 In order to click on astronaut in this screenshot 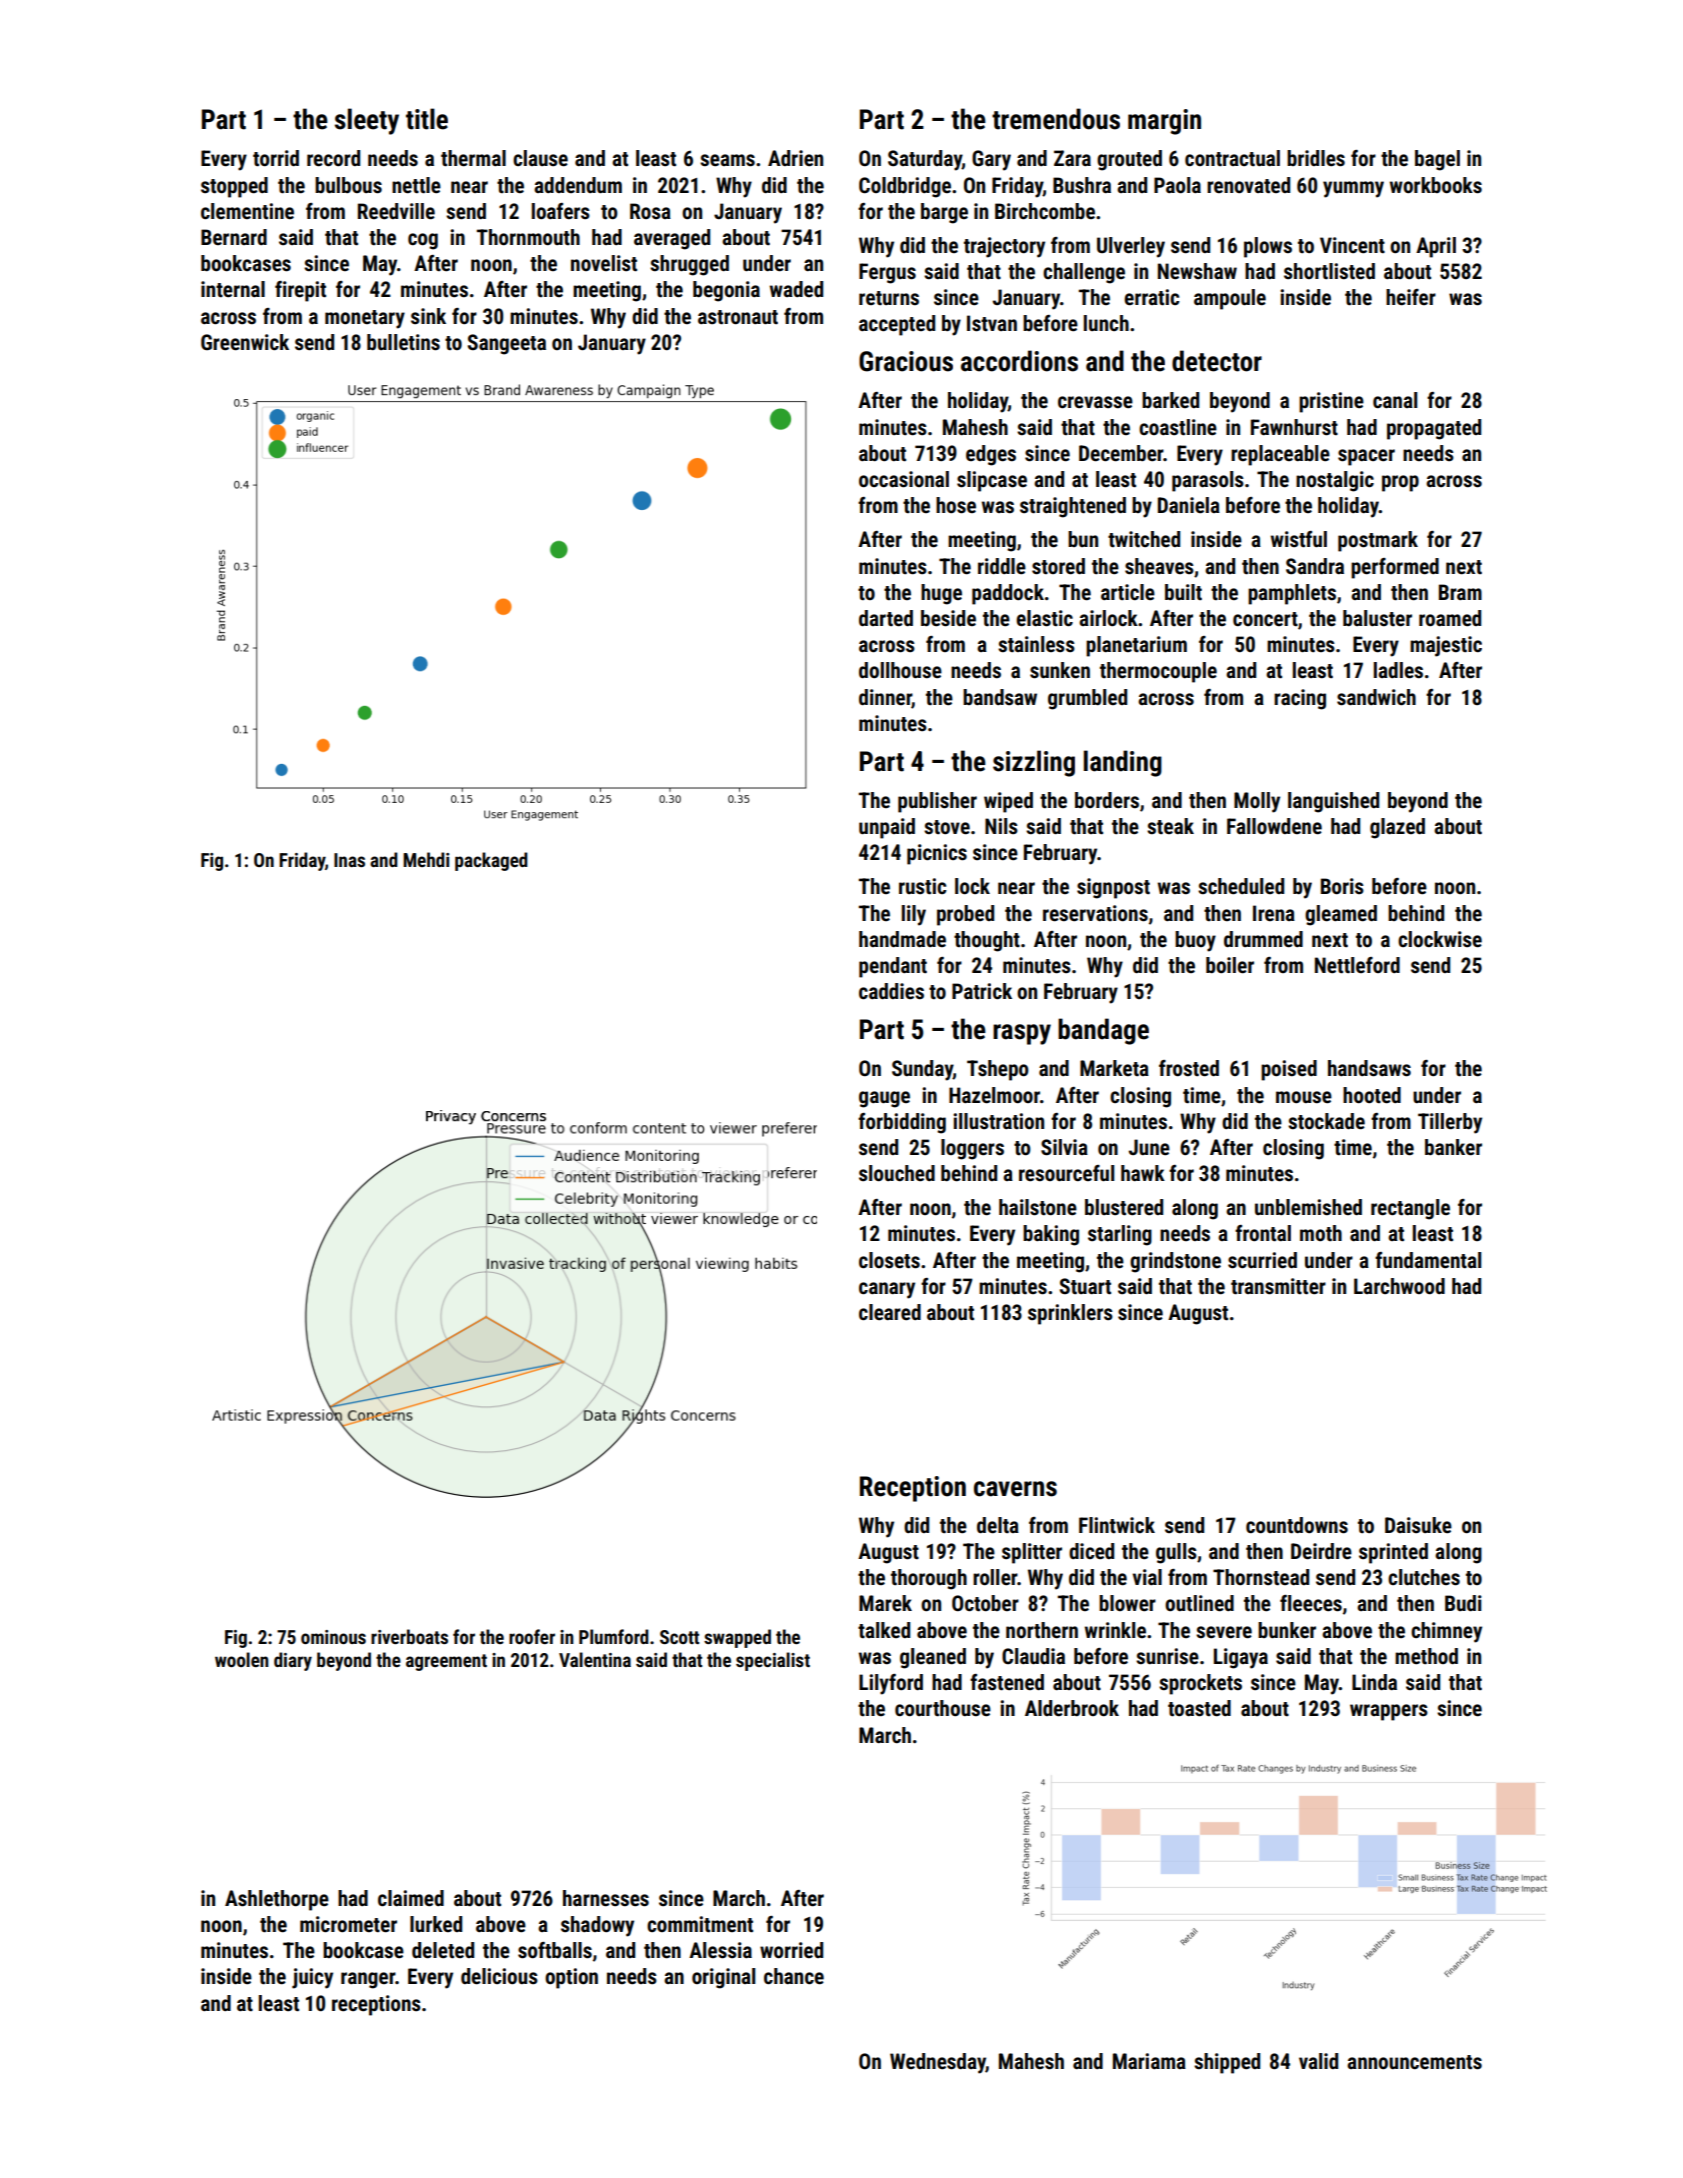, I will do `click(738, 317)`.
